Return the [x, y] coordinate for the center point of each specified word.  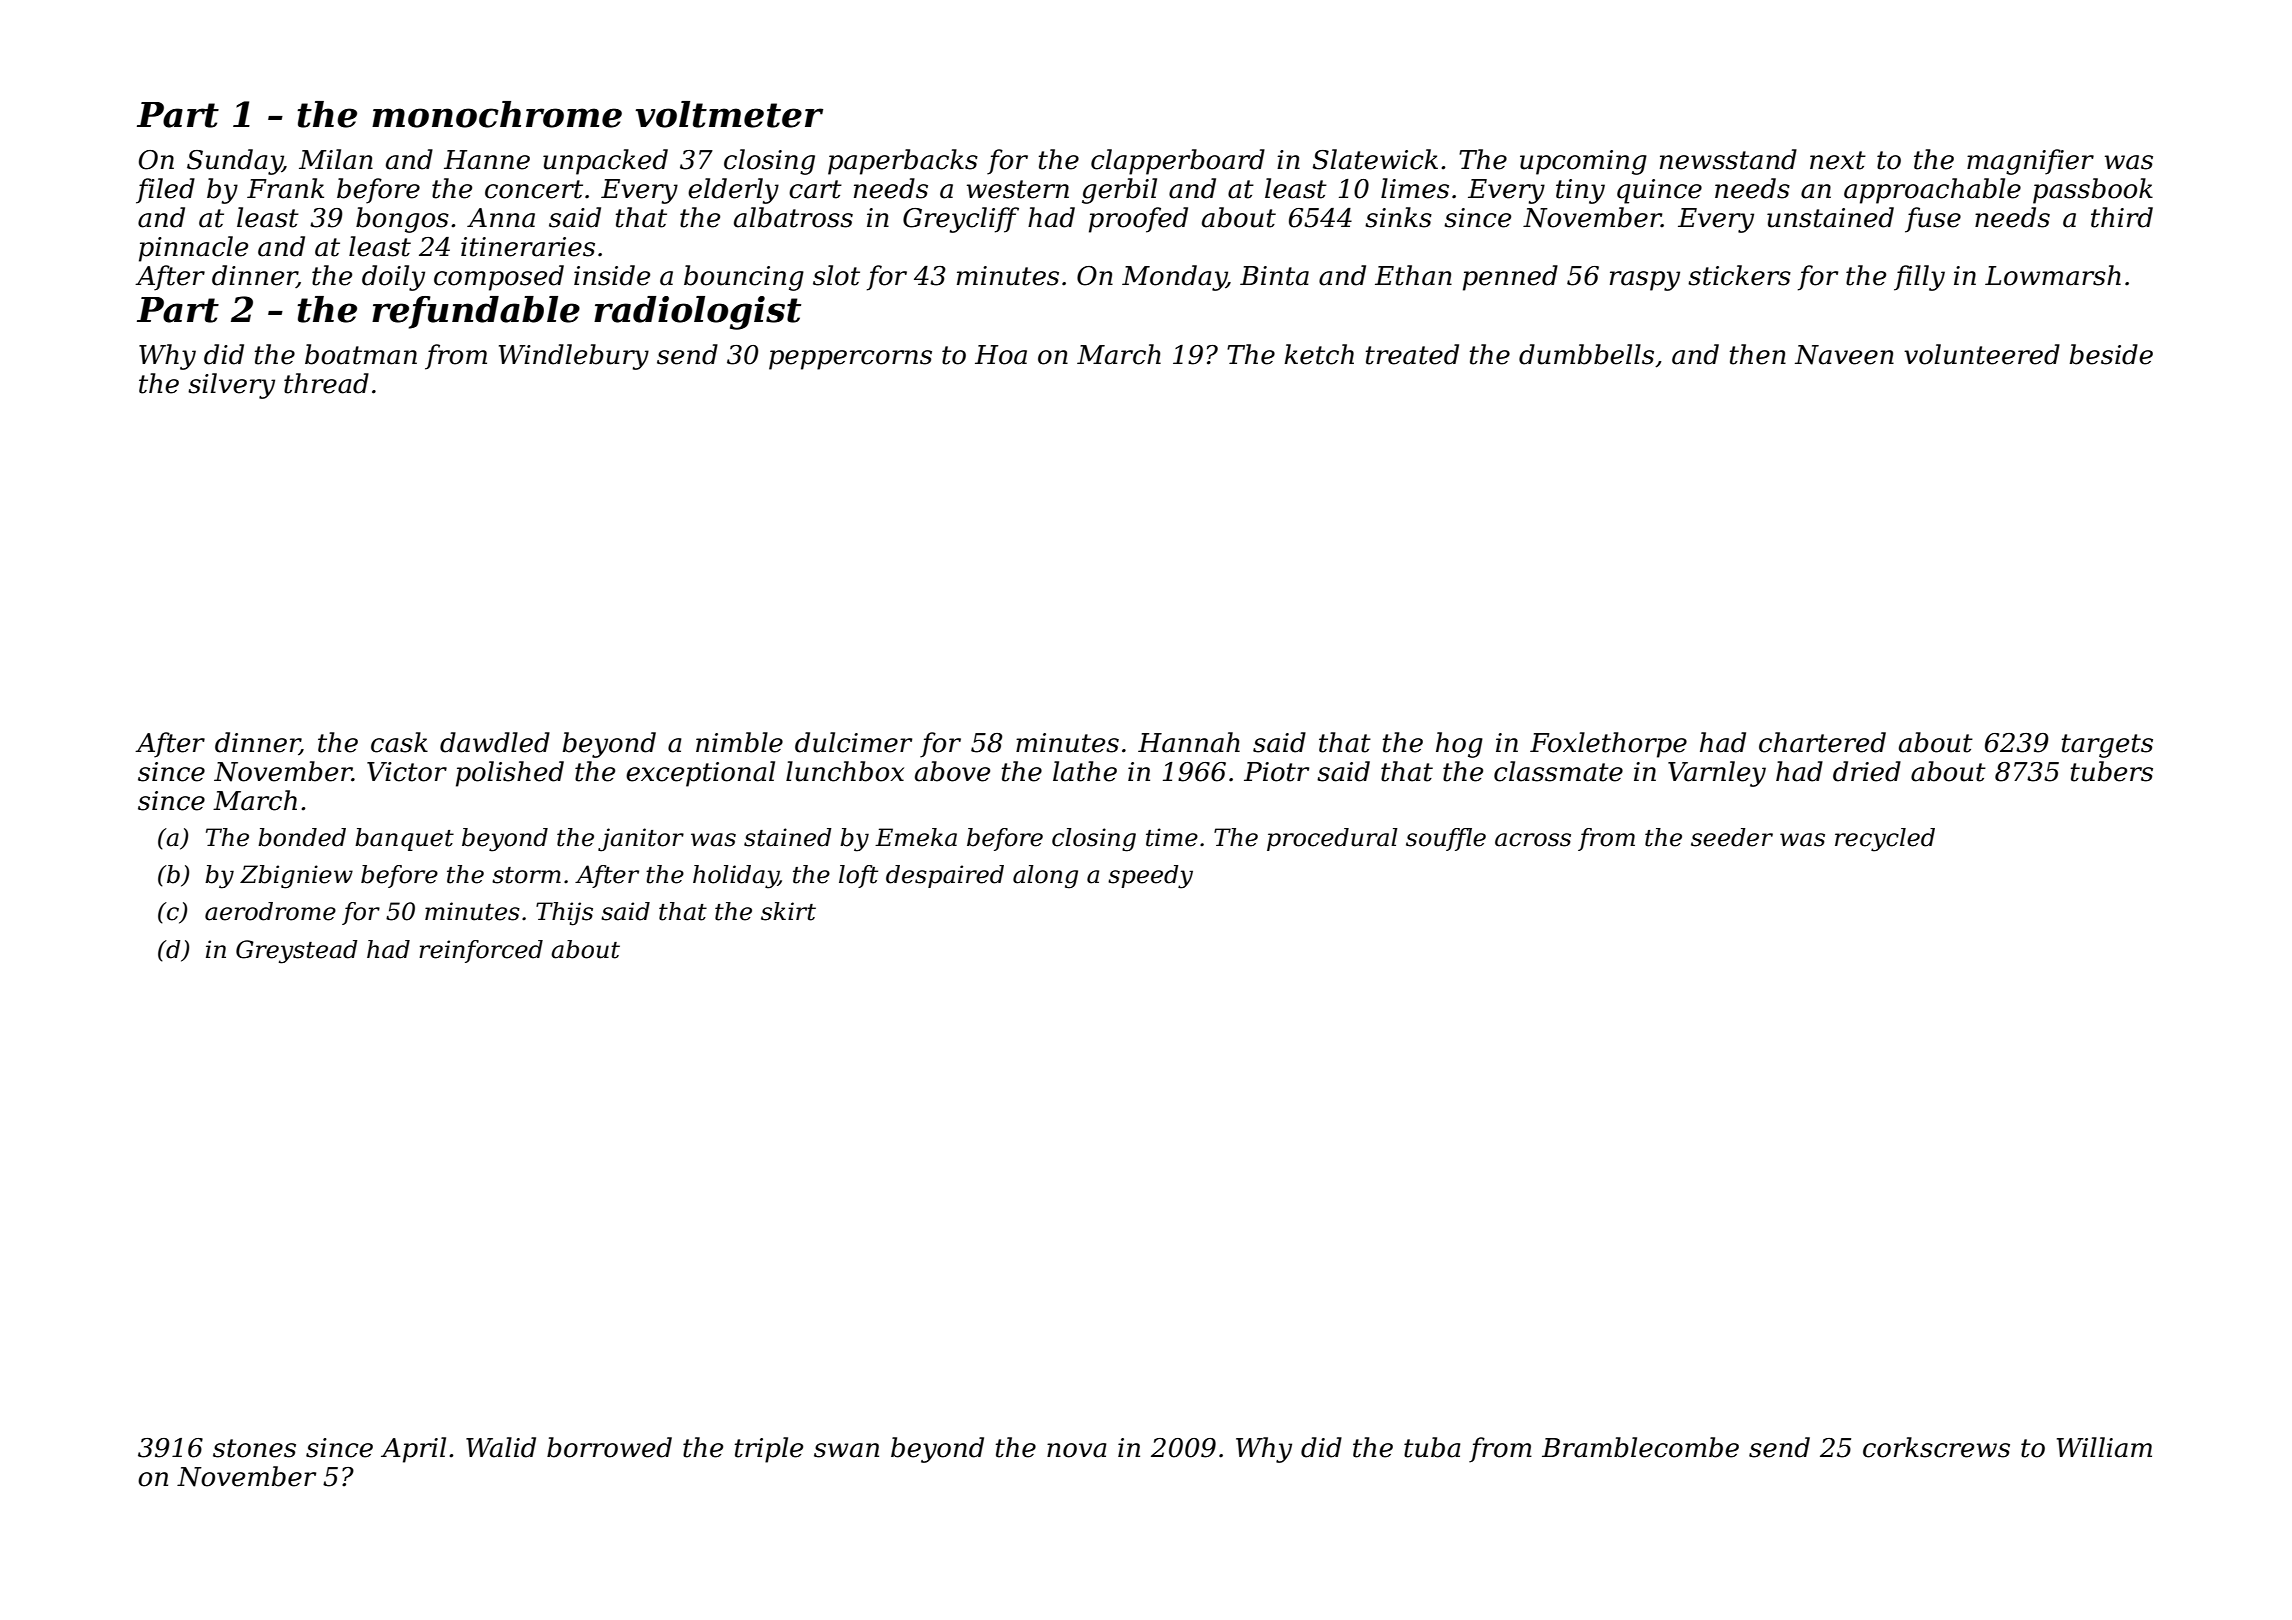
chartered [1822, 742]
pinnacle [193, 249]
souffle [1446, 839]
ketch [1319, 354]
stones [254, 1448]
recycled [1885, 840]
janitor [641, 840]
